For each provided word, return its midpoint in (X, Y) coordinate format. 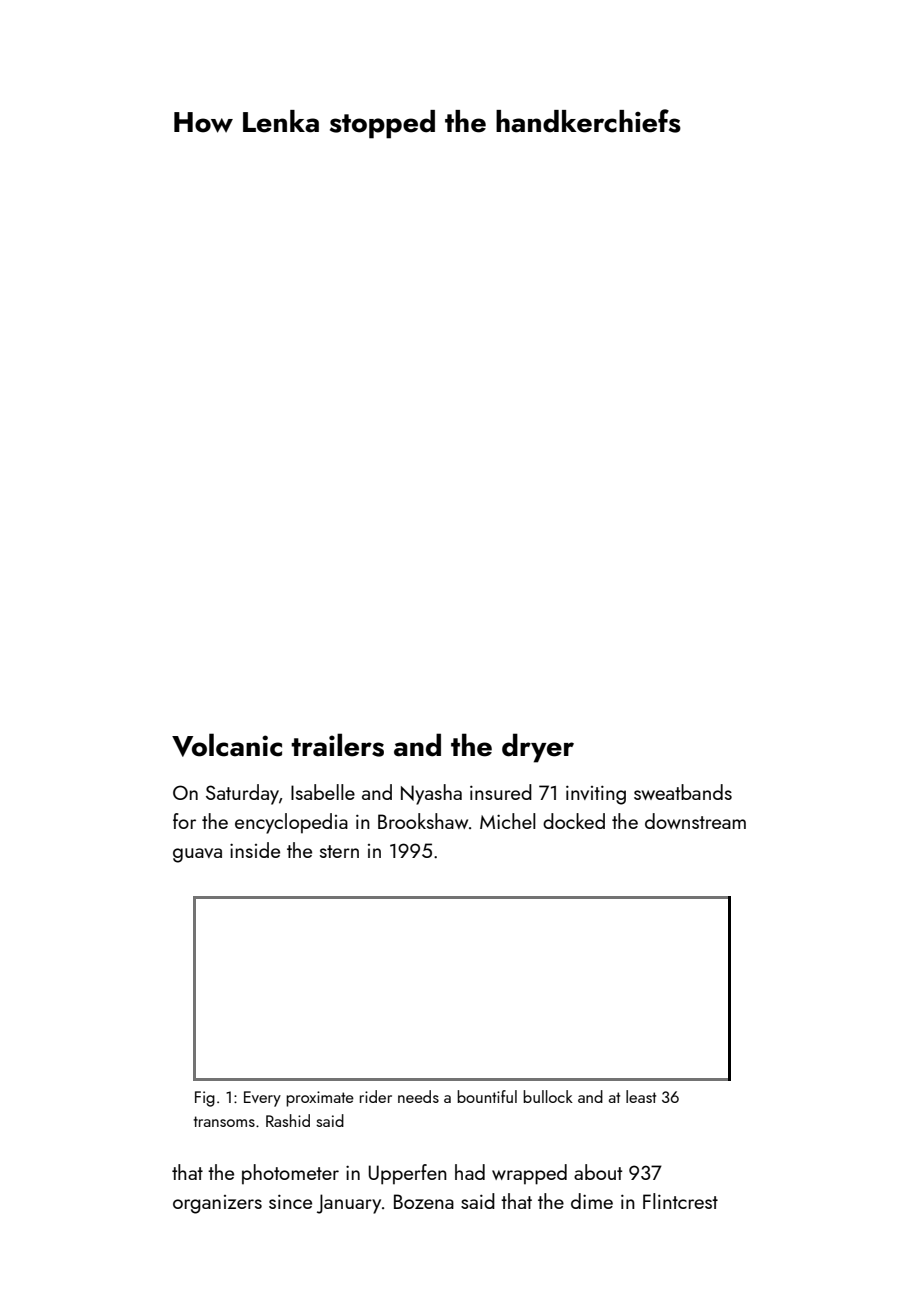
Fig (205, 1099)
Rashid (288, 1120)
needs (418, 1096)
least (641, 1096)
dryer (538, 748)
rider (376, 1096)
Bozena (424, 1201)
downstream (695, 821)
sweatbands (683, 792)
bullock (548, 1096)
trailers (337, 745)
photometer (290, 1174)
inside (255, 850)
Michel (508, 821)
